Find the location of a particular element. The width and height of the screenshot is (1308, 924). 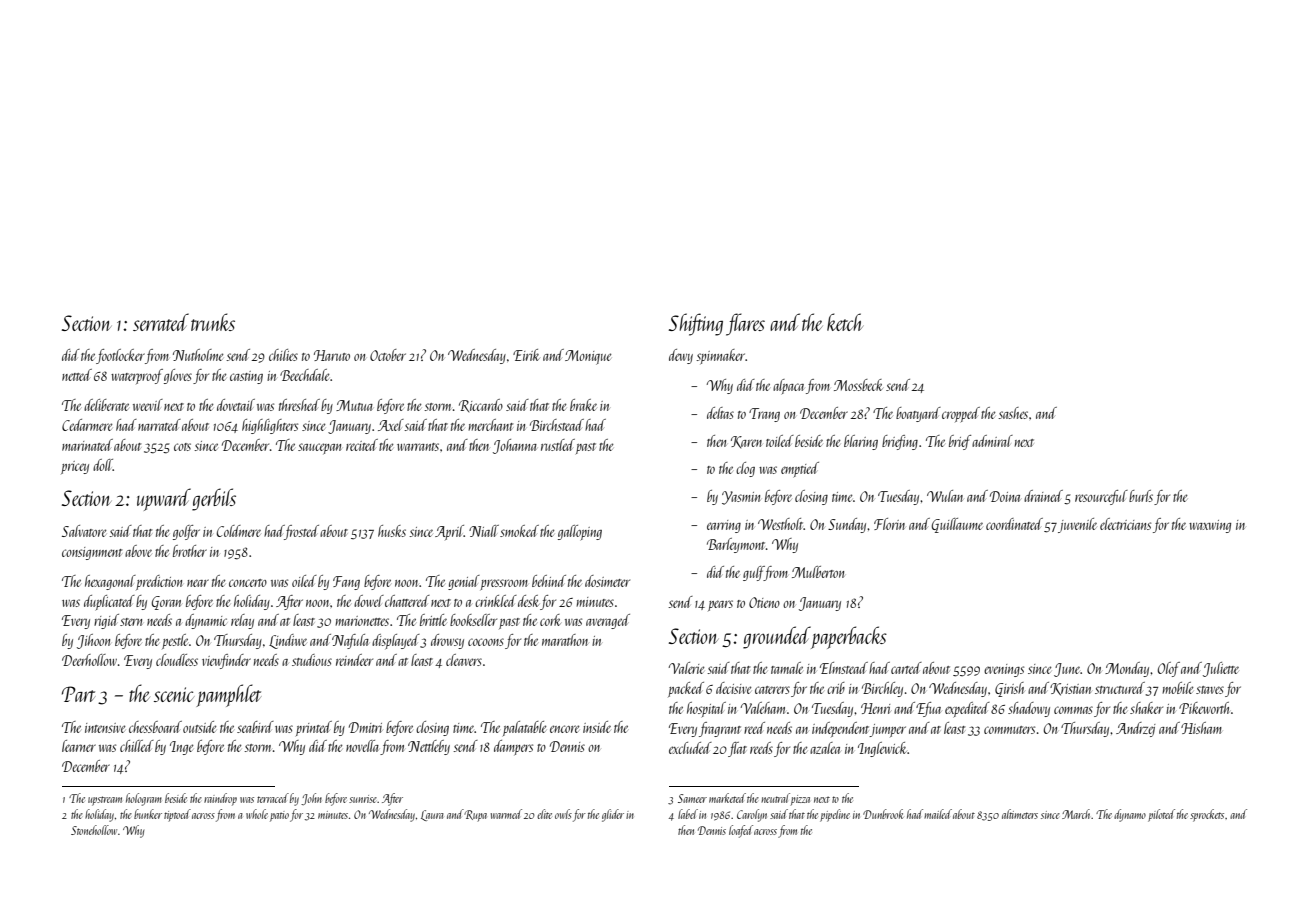

staves is located at coordinates (1210, 690).
